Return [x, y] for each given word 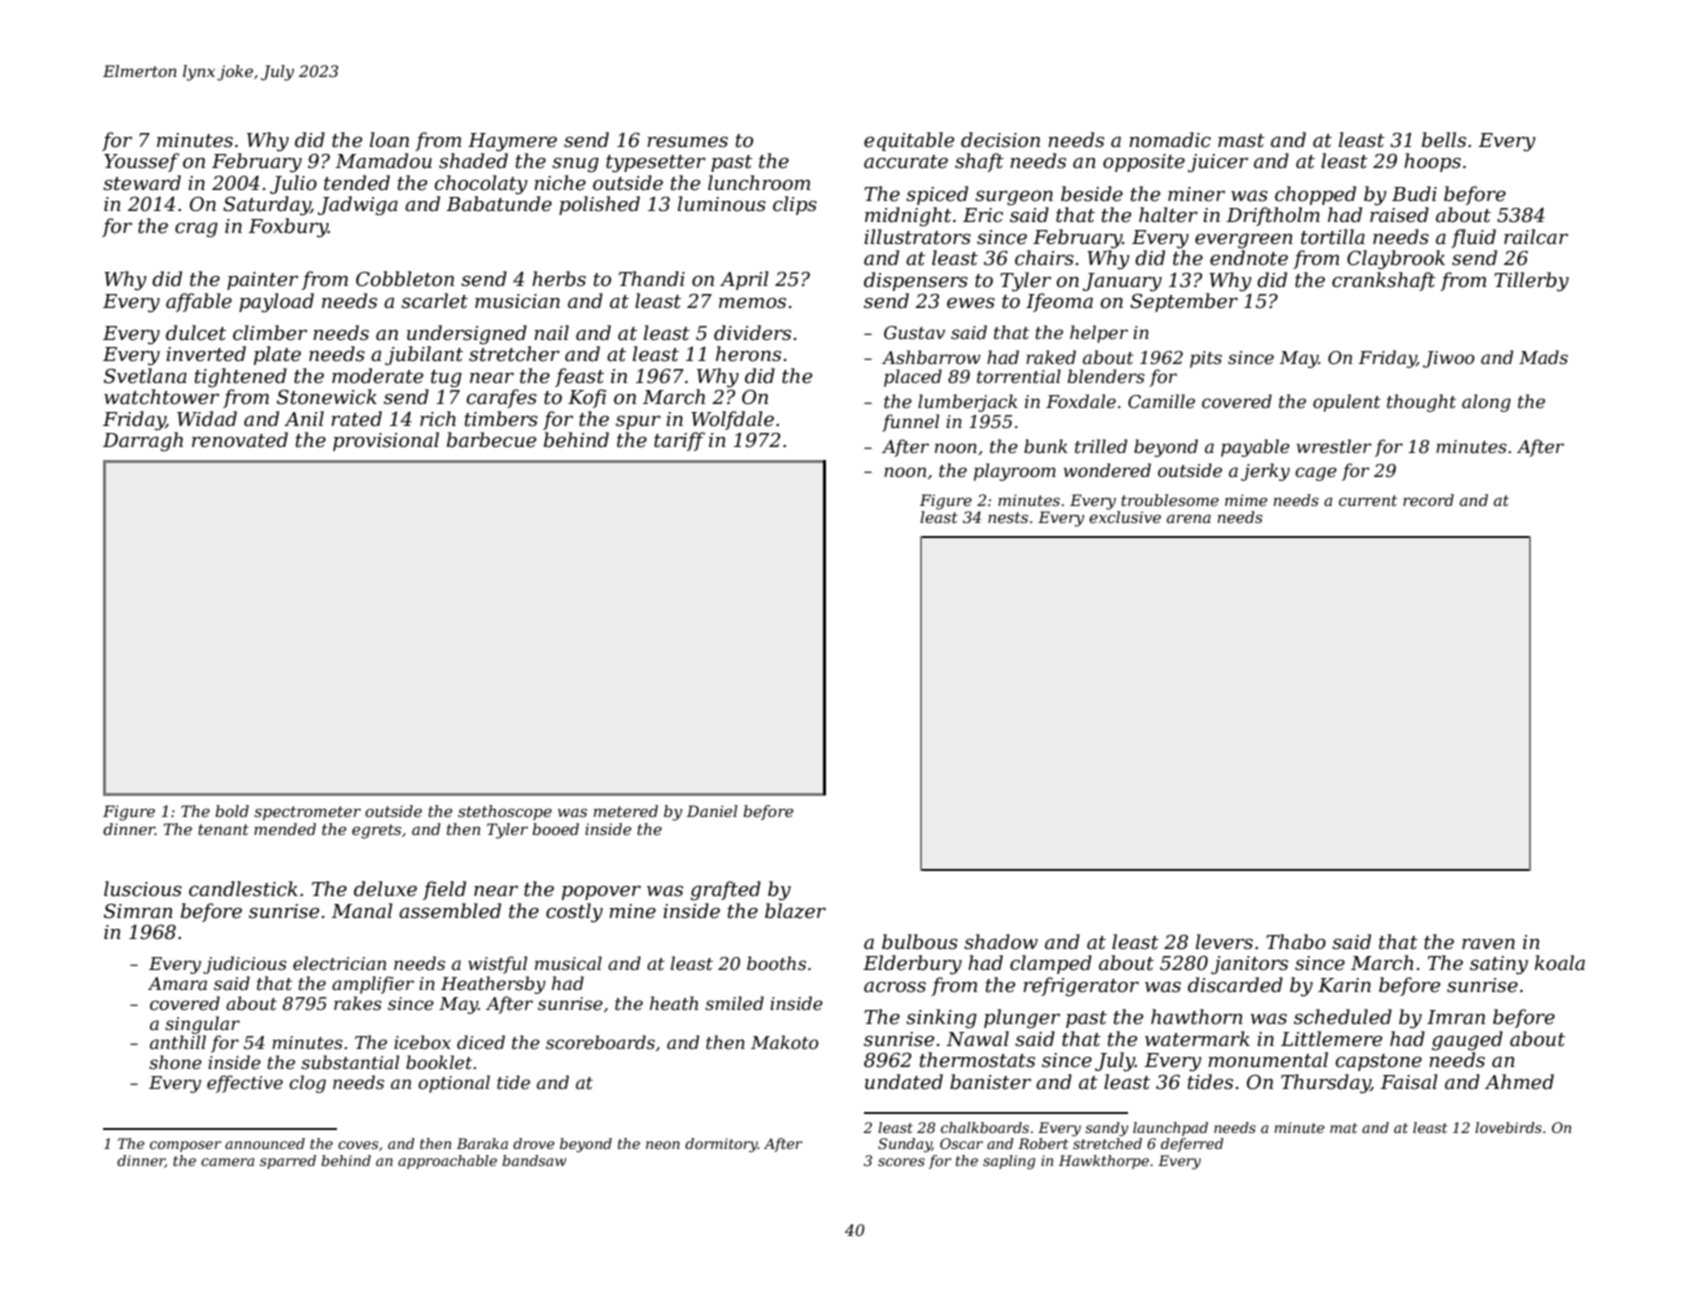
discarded [1235, 985]
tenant [223, 829]
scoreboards [600, 1042]
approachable [447, 1162]
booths [776, 963]
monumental [1268, 1060]
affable [199, 302]
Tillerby [1531, 282]
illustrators [917, 237]
